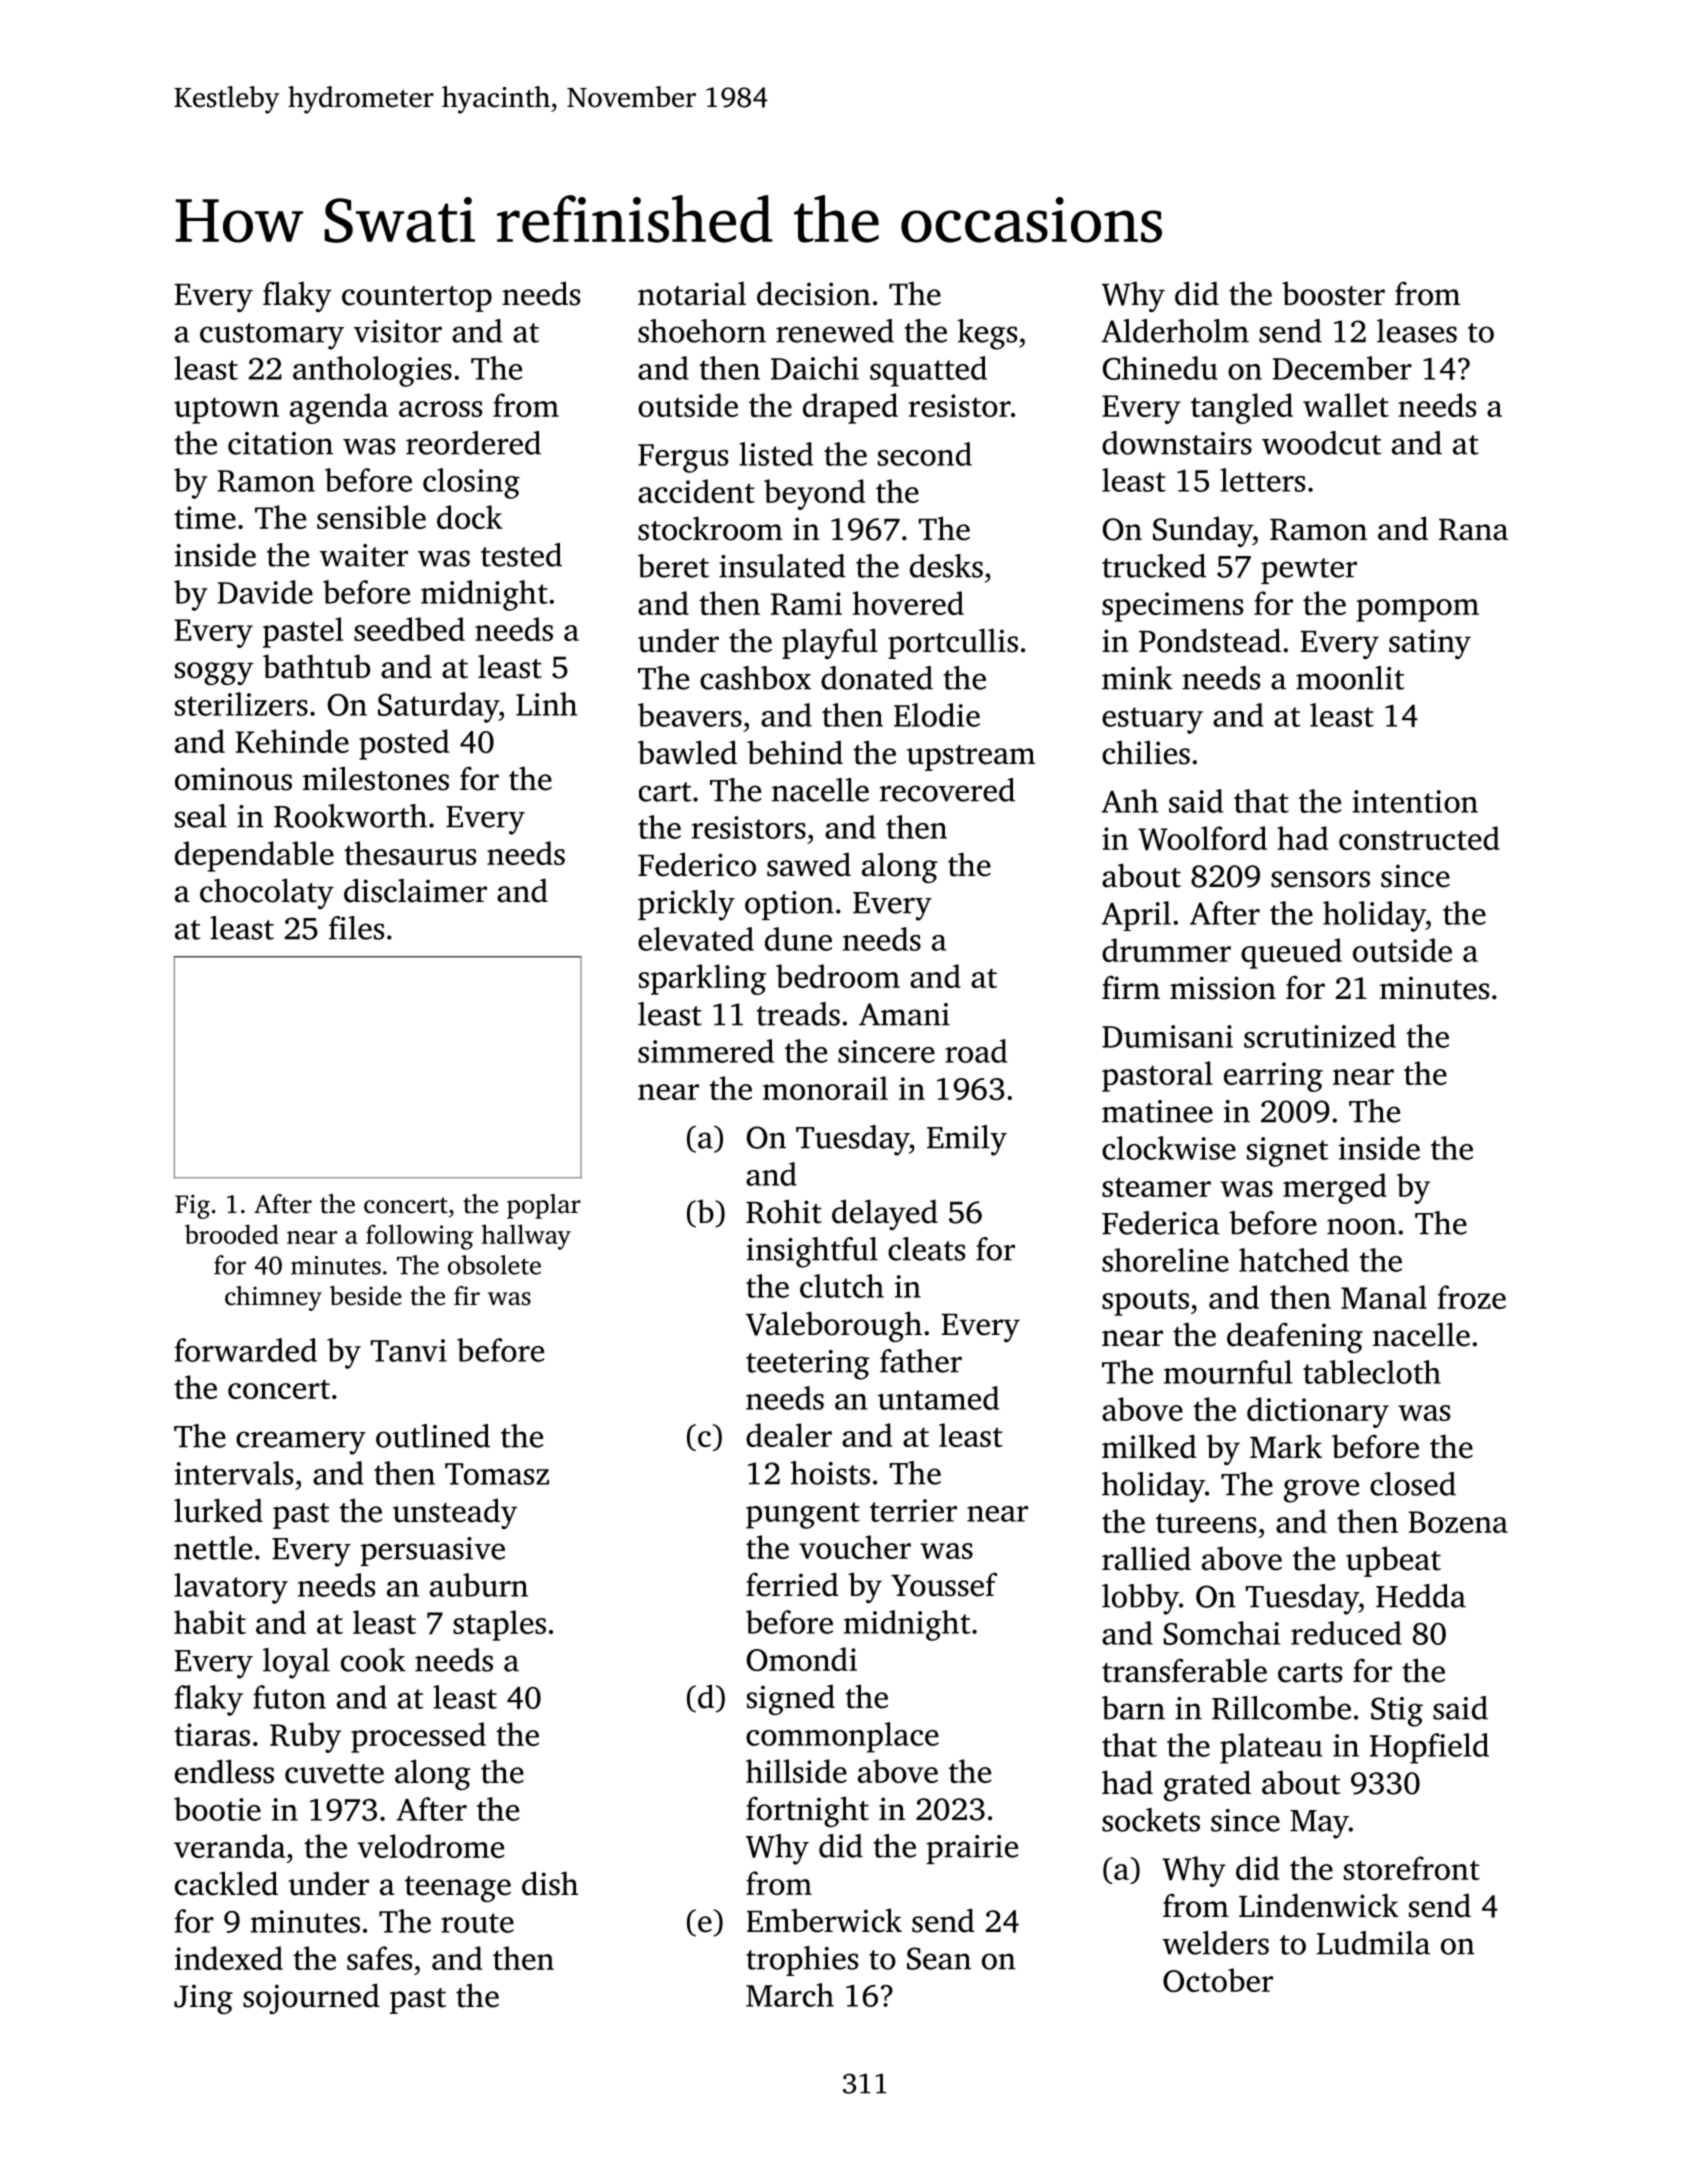 The height and width of the screenshot is (2178, 1683). Describe the element at coordinates (499, 1625) in the screenshot. I see `staples` at that location.
